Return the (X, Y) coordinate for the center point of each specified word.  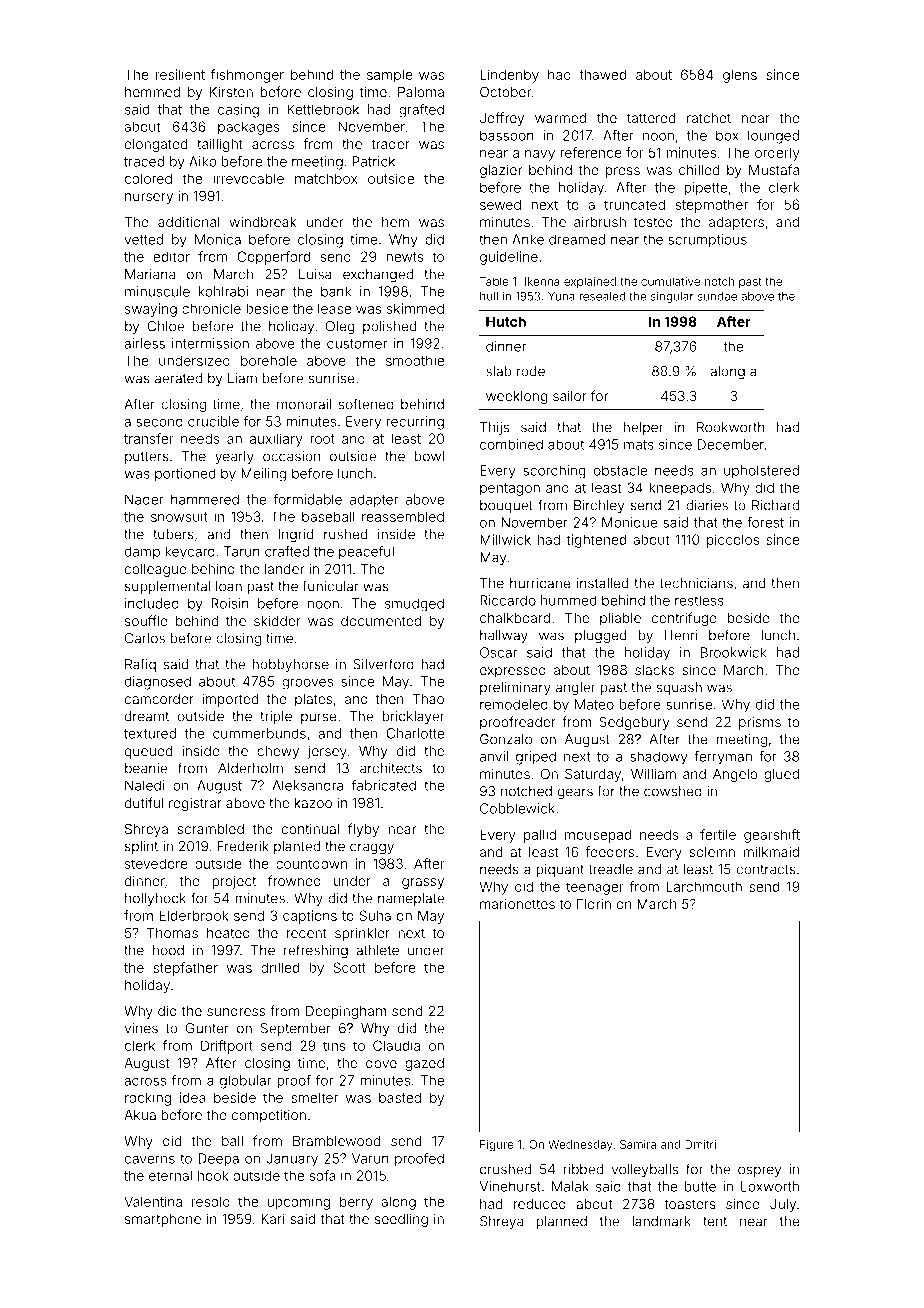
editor (171, 256)
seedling (401, 1220)
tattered (651, 118)
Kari (272, 1218)
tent (715, 1222)
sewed (500, 204)
